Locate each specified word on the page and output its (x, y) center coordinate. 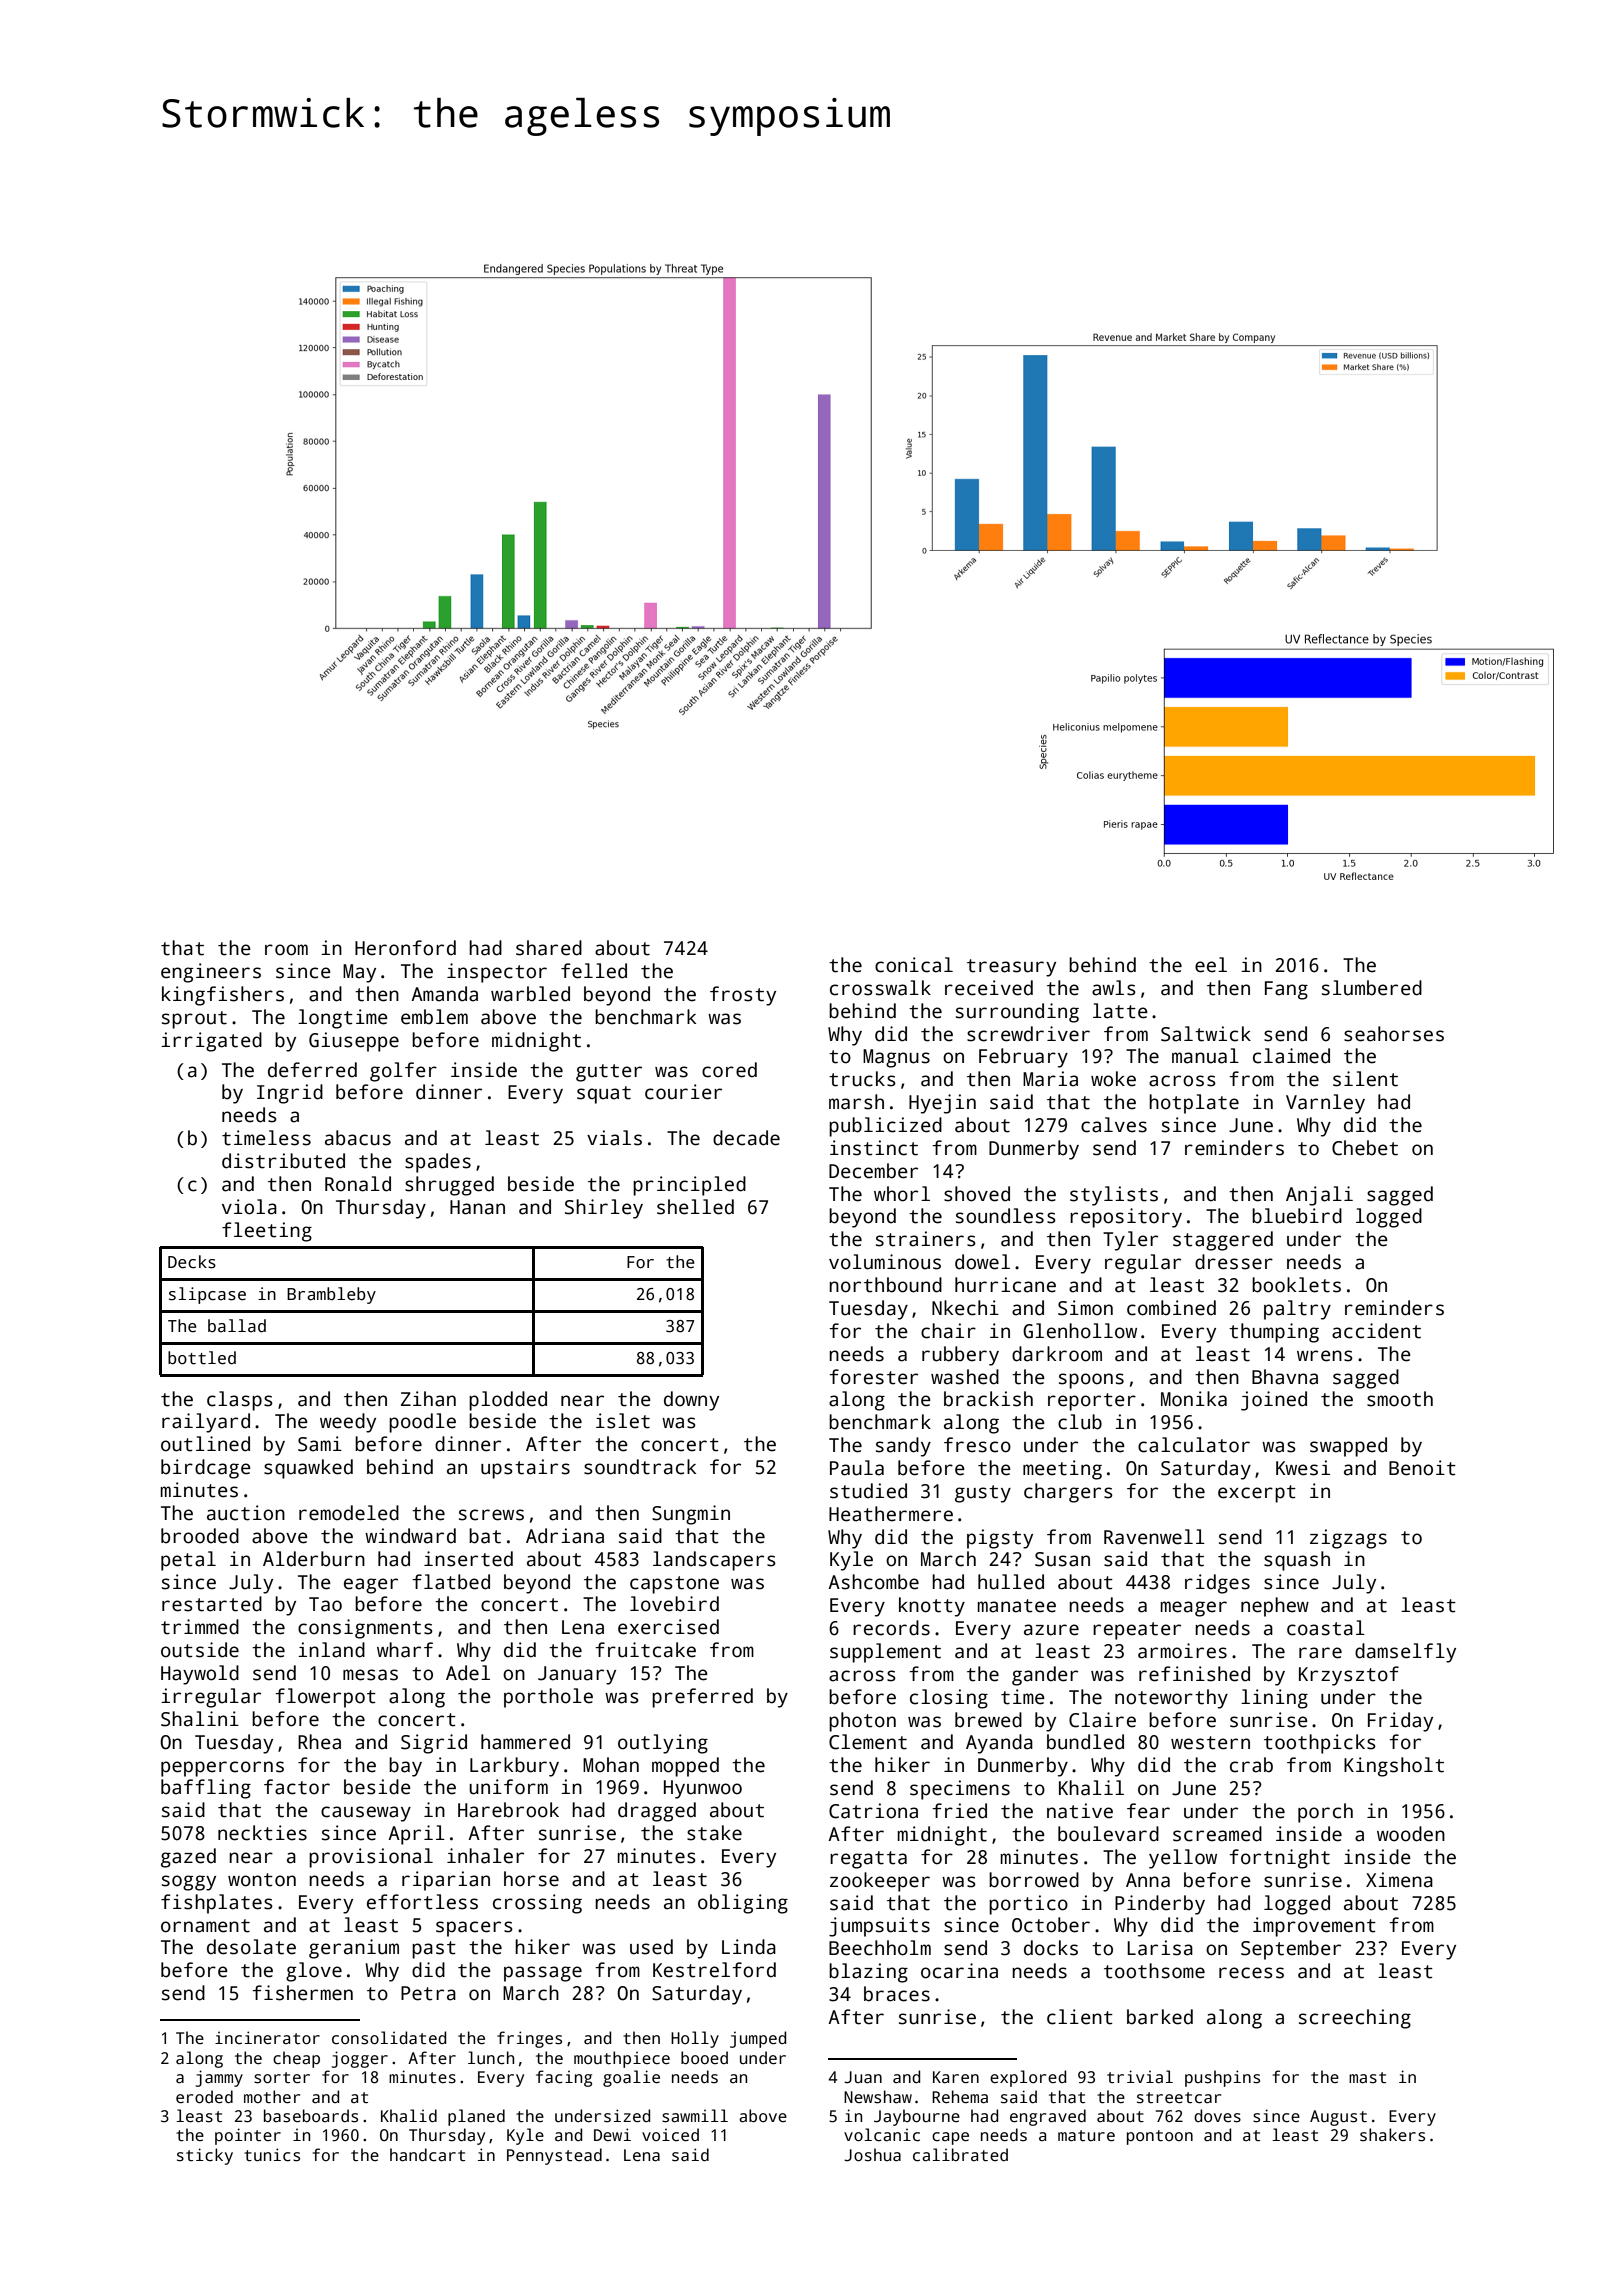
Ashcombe (873, 1582)
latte (1120, 1011)
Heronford (405, 948)
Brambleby (331, 1295)
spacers (474, 1929)
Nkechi (965, 1308)
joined (1274, 1401)
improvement (1314, 1927)
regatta (868, 1860)
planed (476, 2117)
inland (331, 1650)
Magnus (896, 1058)
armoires (1182, 1651)
